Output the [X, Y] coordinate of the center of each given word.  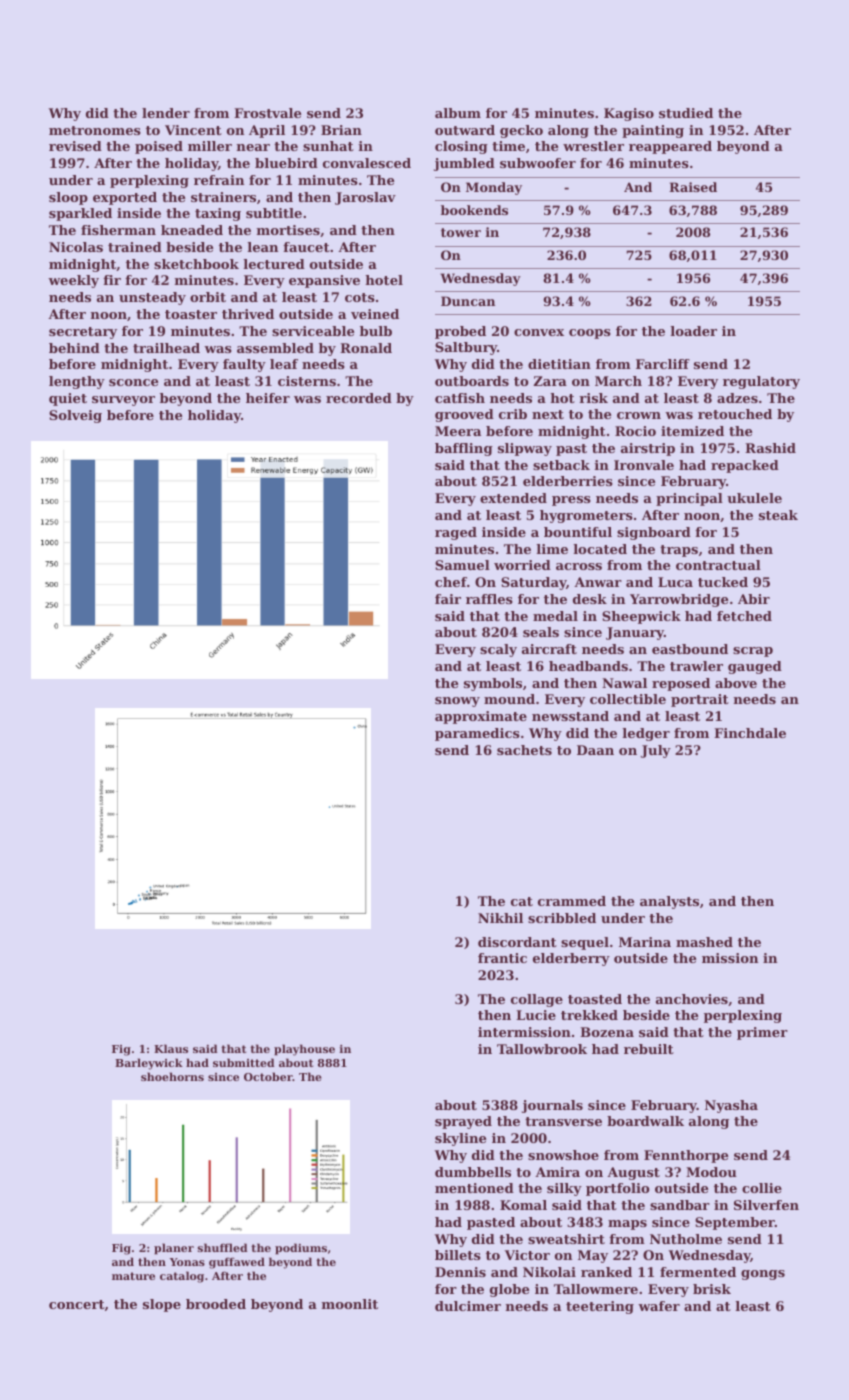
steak [778, 515]
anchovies [692, 999]
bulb [376, 331]
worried [522, 565]
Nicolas [76, 247]
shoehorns [172, 1076]
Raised [693, 187]
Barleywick [149, 1064]
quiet [68, 399]
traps [679, 551]
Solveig [75, 416]
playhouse [304, 1050]
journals [552, 1106]
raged [456, 533]
